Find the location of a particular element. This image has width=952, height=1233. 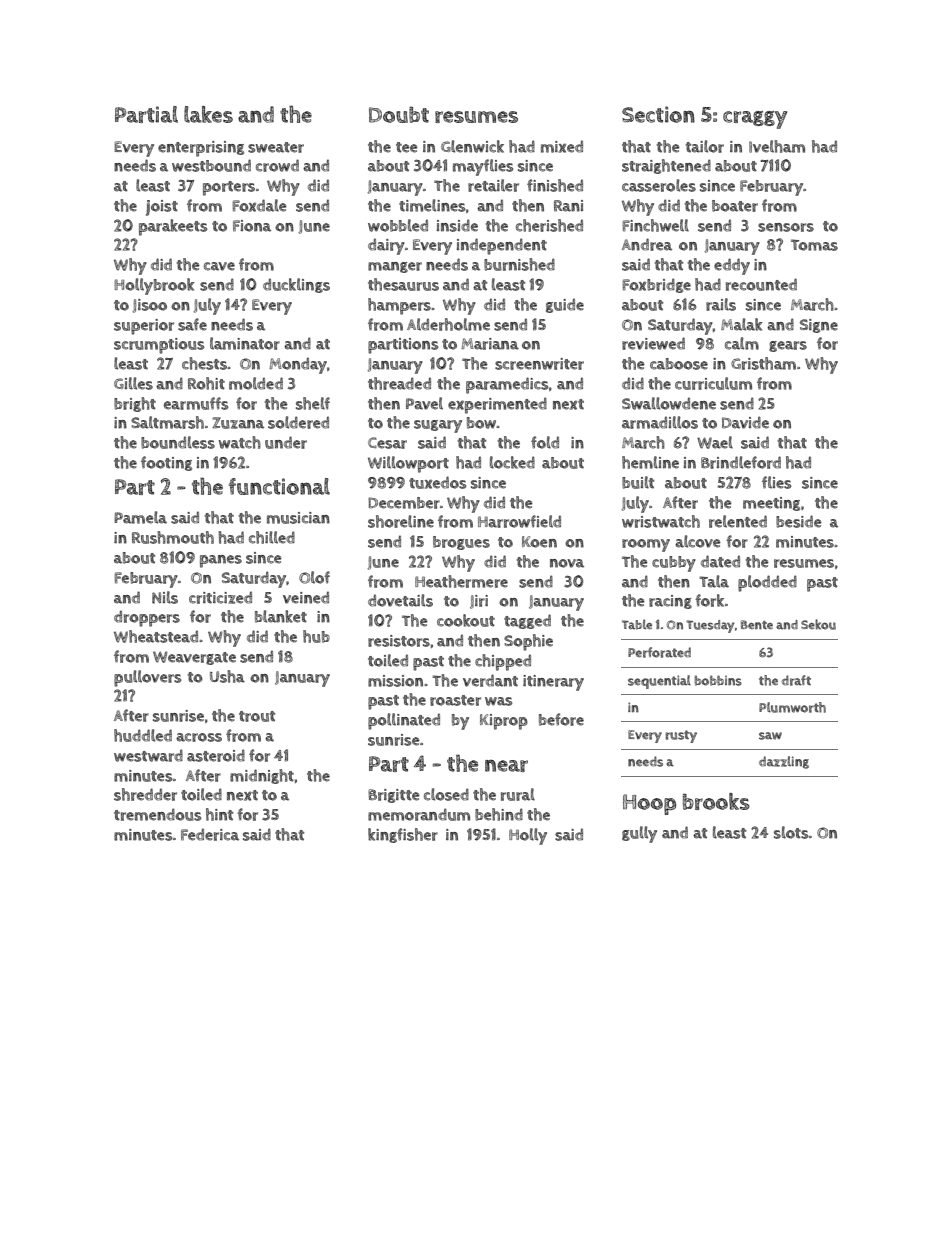

tremendous is located at coordinates (157, 814).
